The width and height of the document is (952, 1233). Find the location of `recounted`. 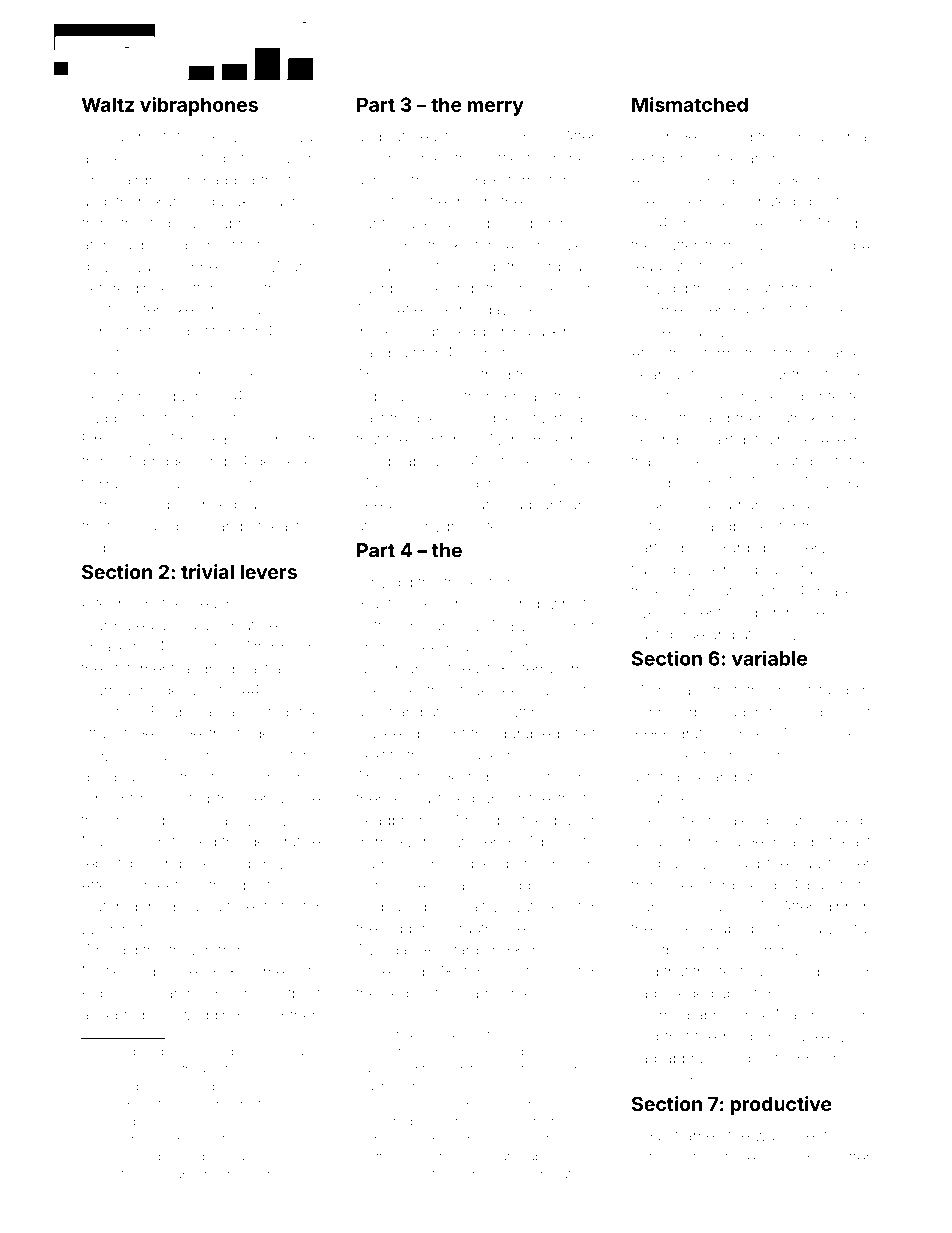

recounted is located at coordinates (175, 798).
